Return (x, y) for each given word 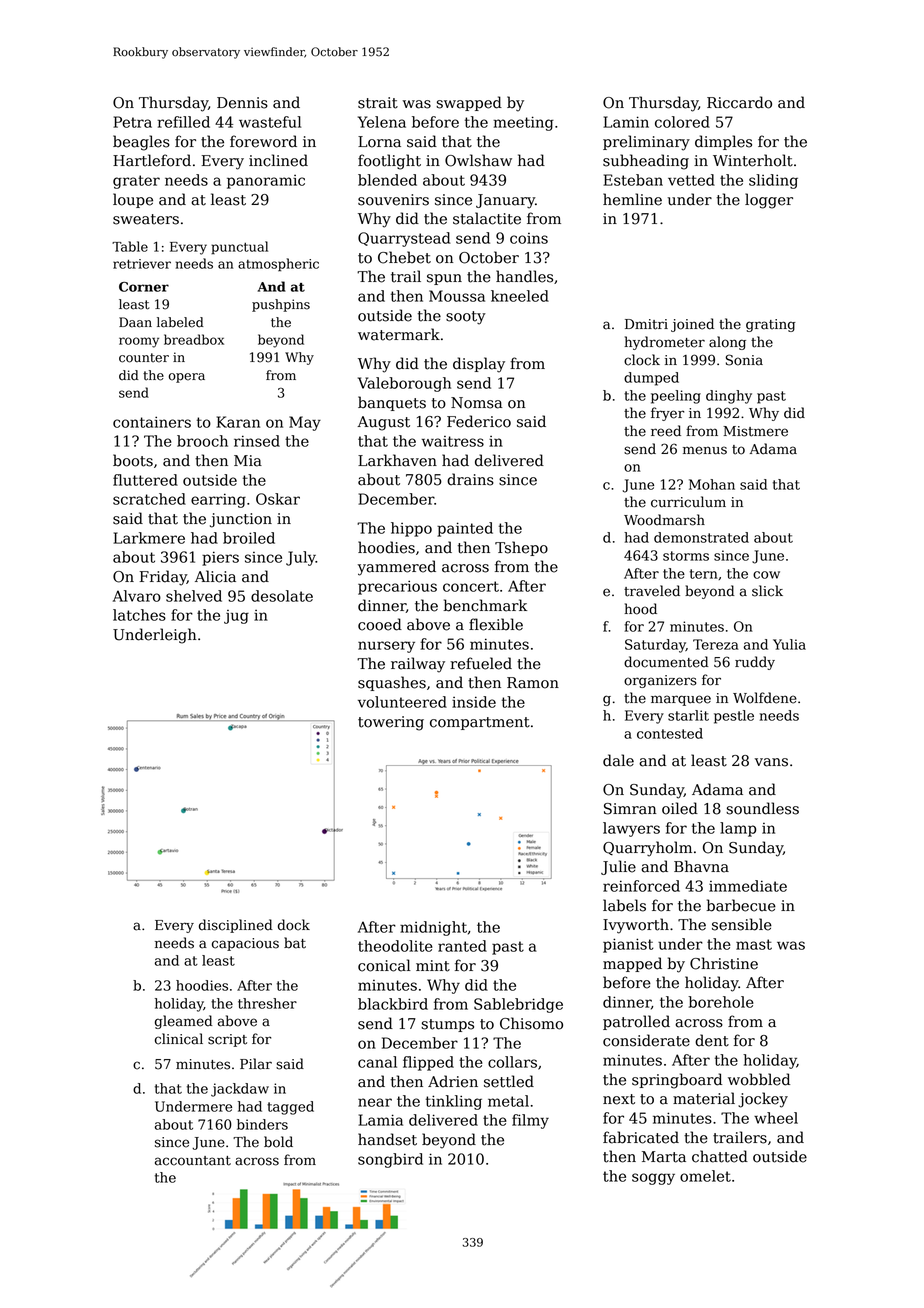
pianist (628, 945)
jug (236, 617)
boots (133, 460)
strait (378, 103)
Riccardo (739, 102)
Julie (618, 867)
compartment (480, 723)
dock (294, 925)
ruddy (755, 663)
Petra (132, 122)
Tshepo (521, 548)
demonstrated (701, 537)
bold (278, 1142)
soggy (653, 1179)
